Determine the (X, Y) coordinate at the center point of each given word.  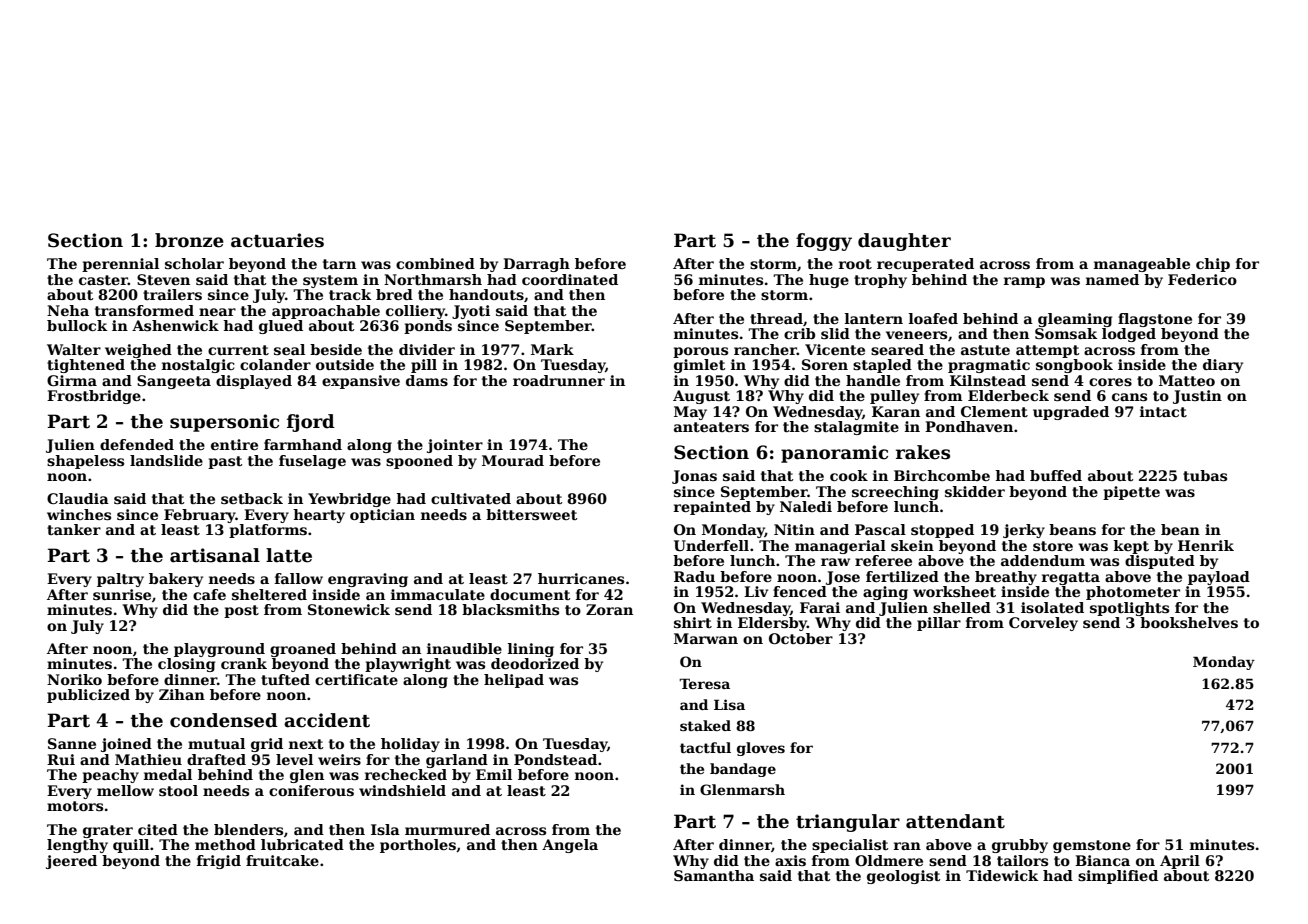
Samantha (714, 875)
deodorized (535, 663)
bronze (189, 240)
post (241, 611)
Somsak (1066, 333)
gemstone (1092, 846)
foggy (824, 242)
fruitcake (282, 860)
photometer (1133, 593)
